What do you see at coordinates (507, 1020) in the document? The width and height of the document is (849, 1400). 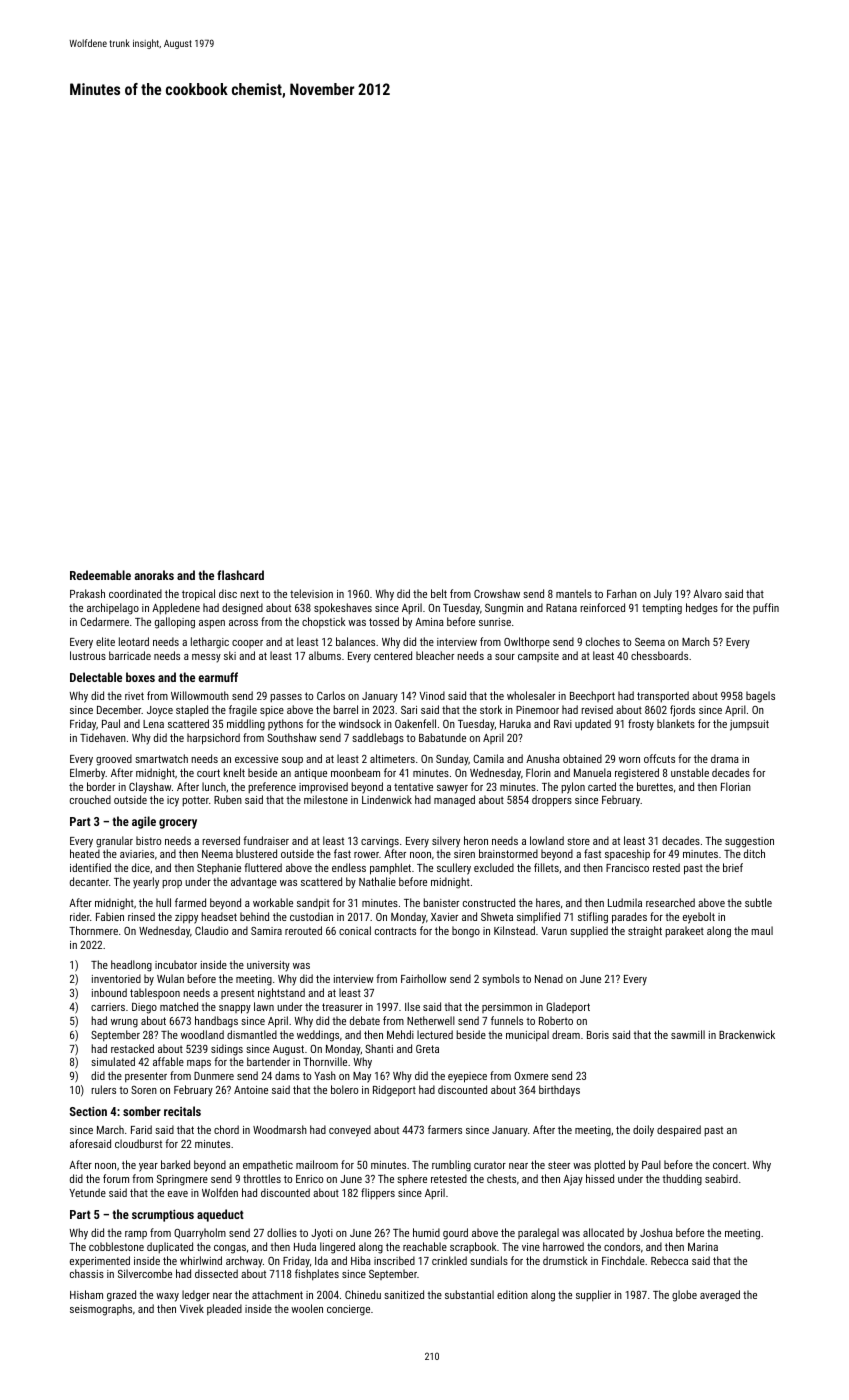 I see `funnels` at bounding box center [507, 1020].
